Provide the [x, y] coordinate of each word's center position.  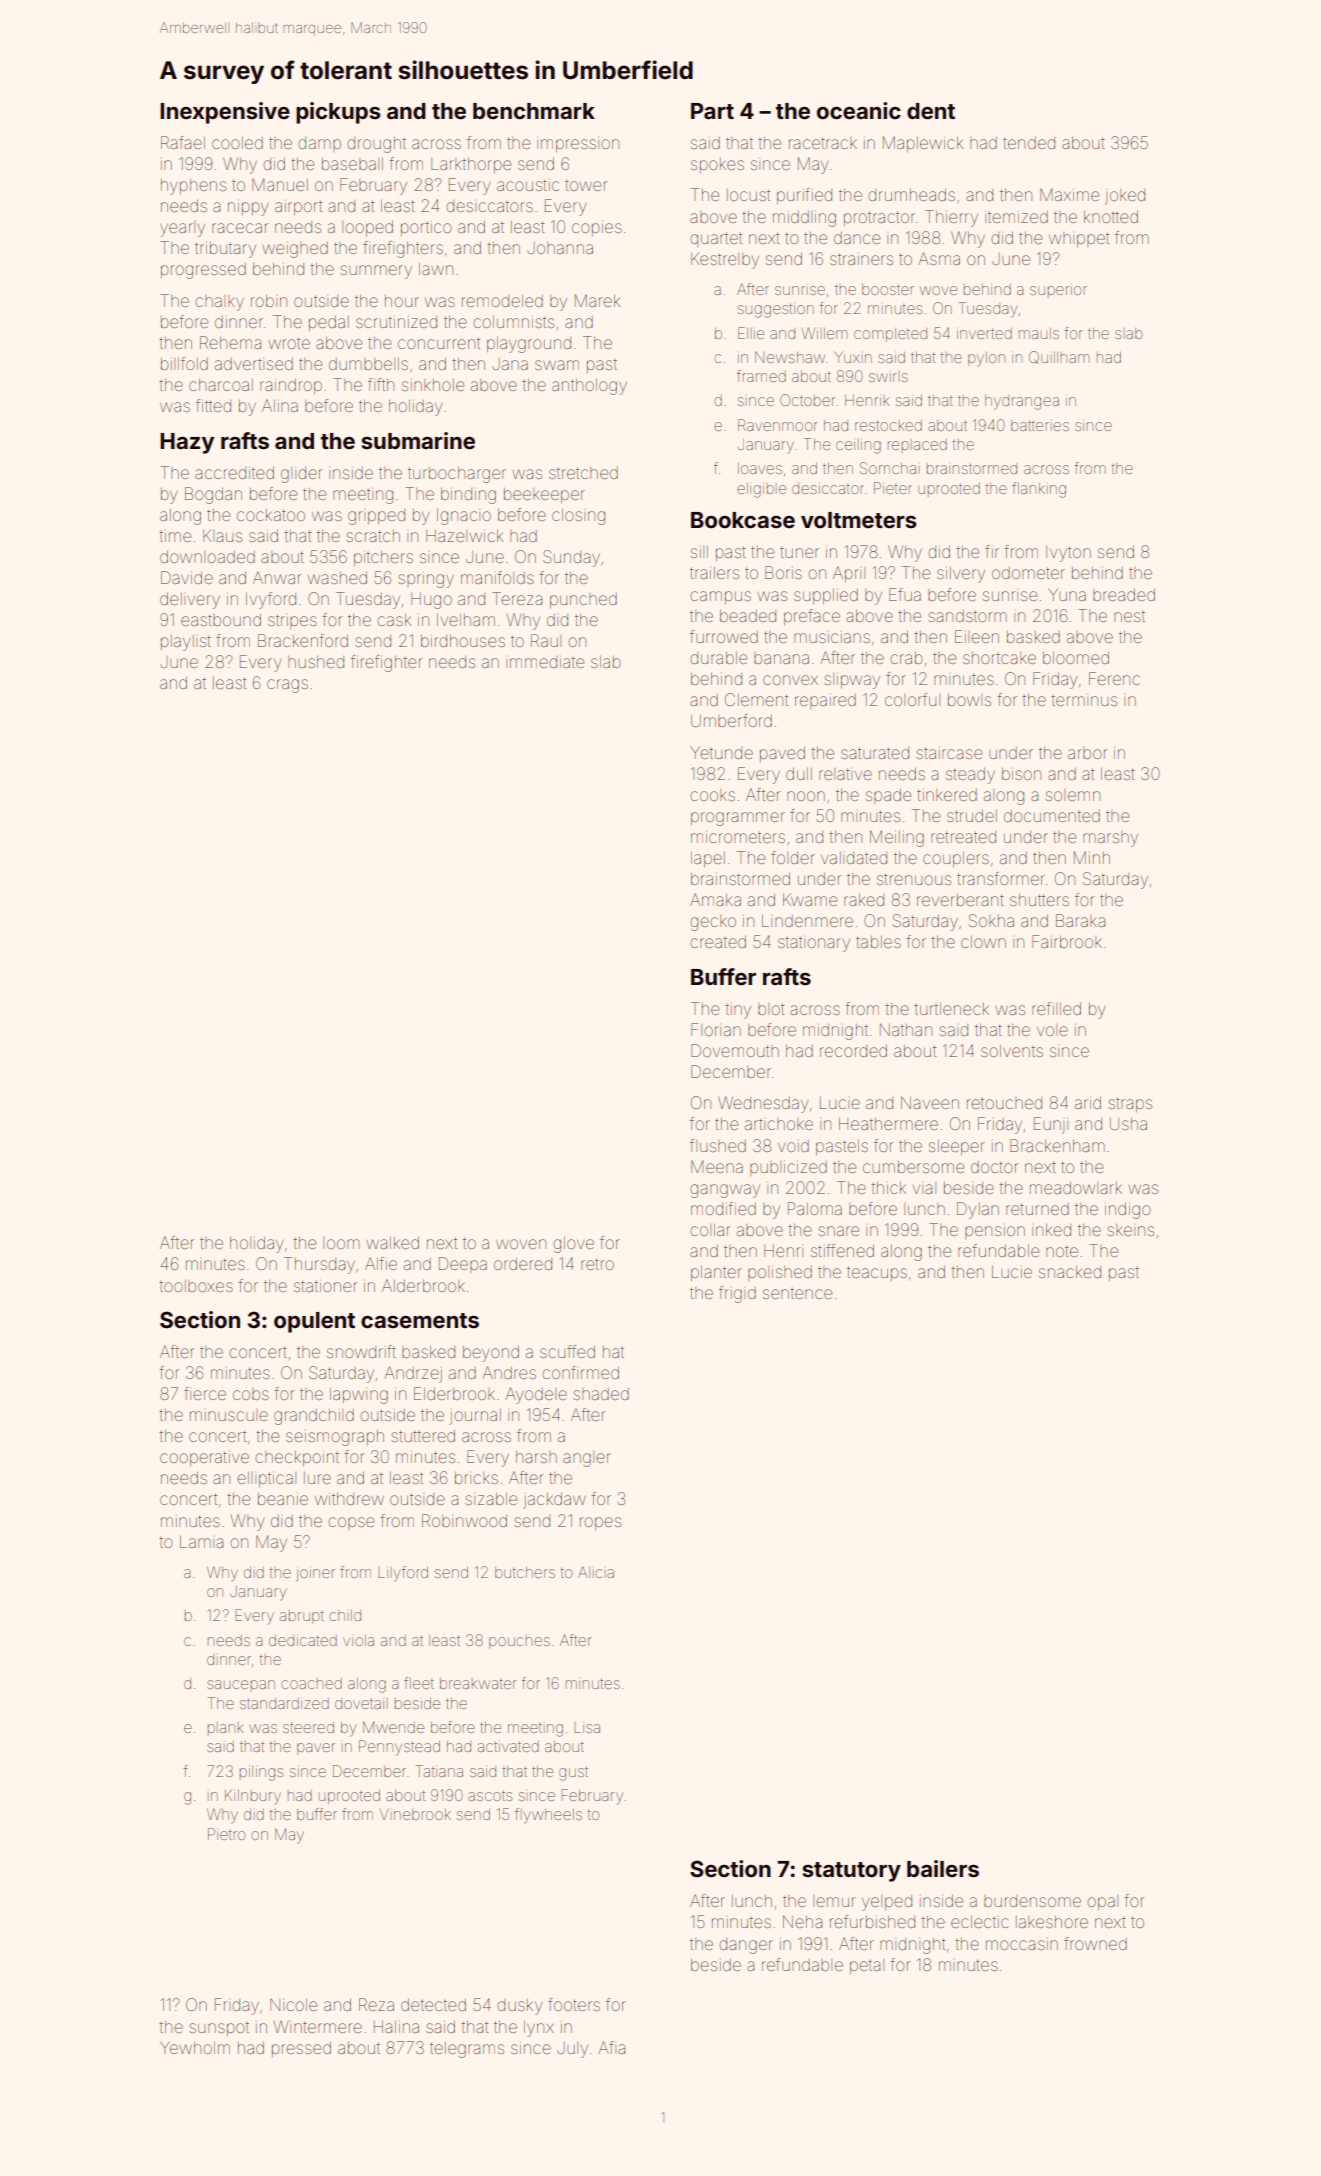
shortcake [999, 658]
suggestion [776, 310]
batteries [1040, 425]
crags [287, 686]
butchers [525, 1572]
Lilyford [403, 1574]
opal [1103, 1902]
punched [583, 600]
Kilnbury [253, 1797]
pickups [338, 113]
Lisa [587, 1728]
